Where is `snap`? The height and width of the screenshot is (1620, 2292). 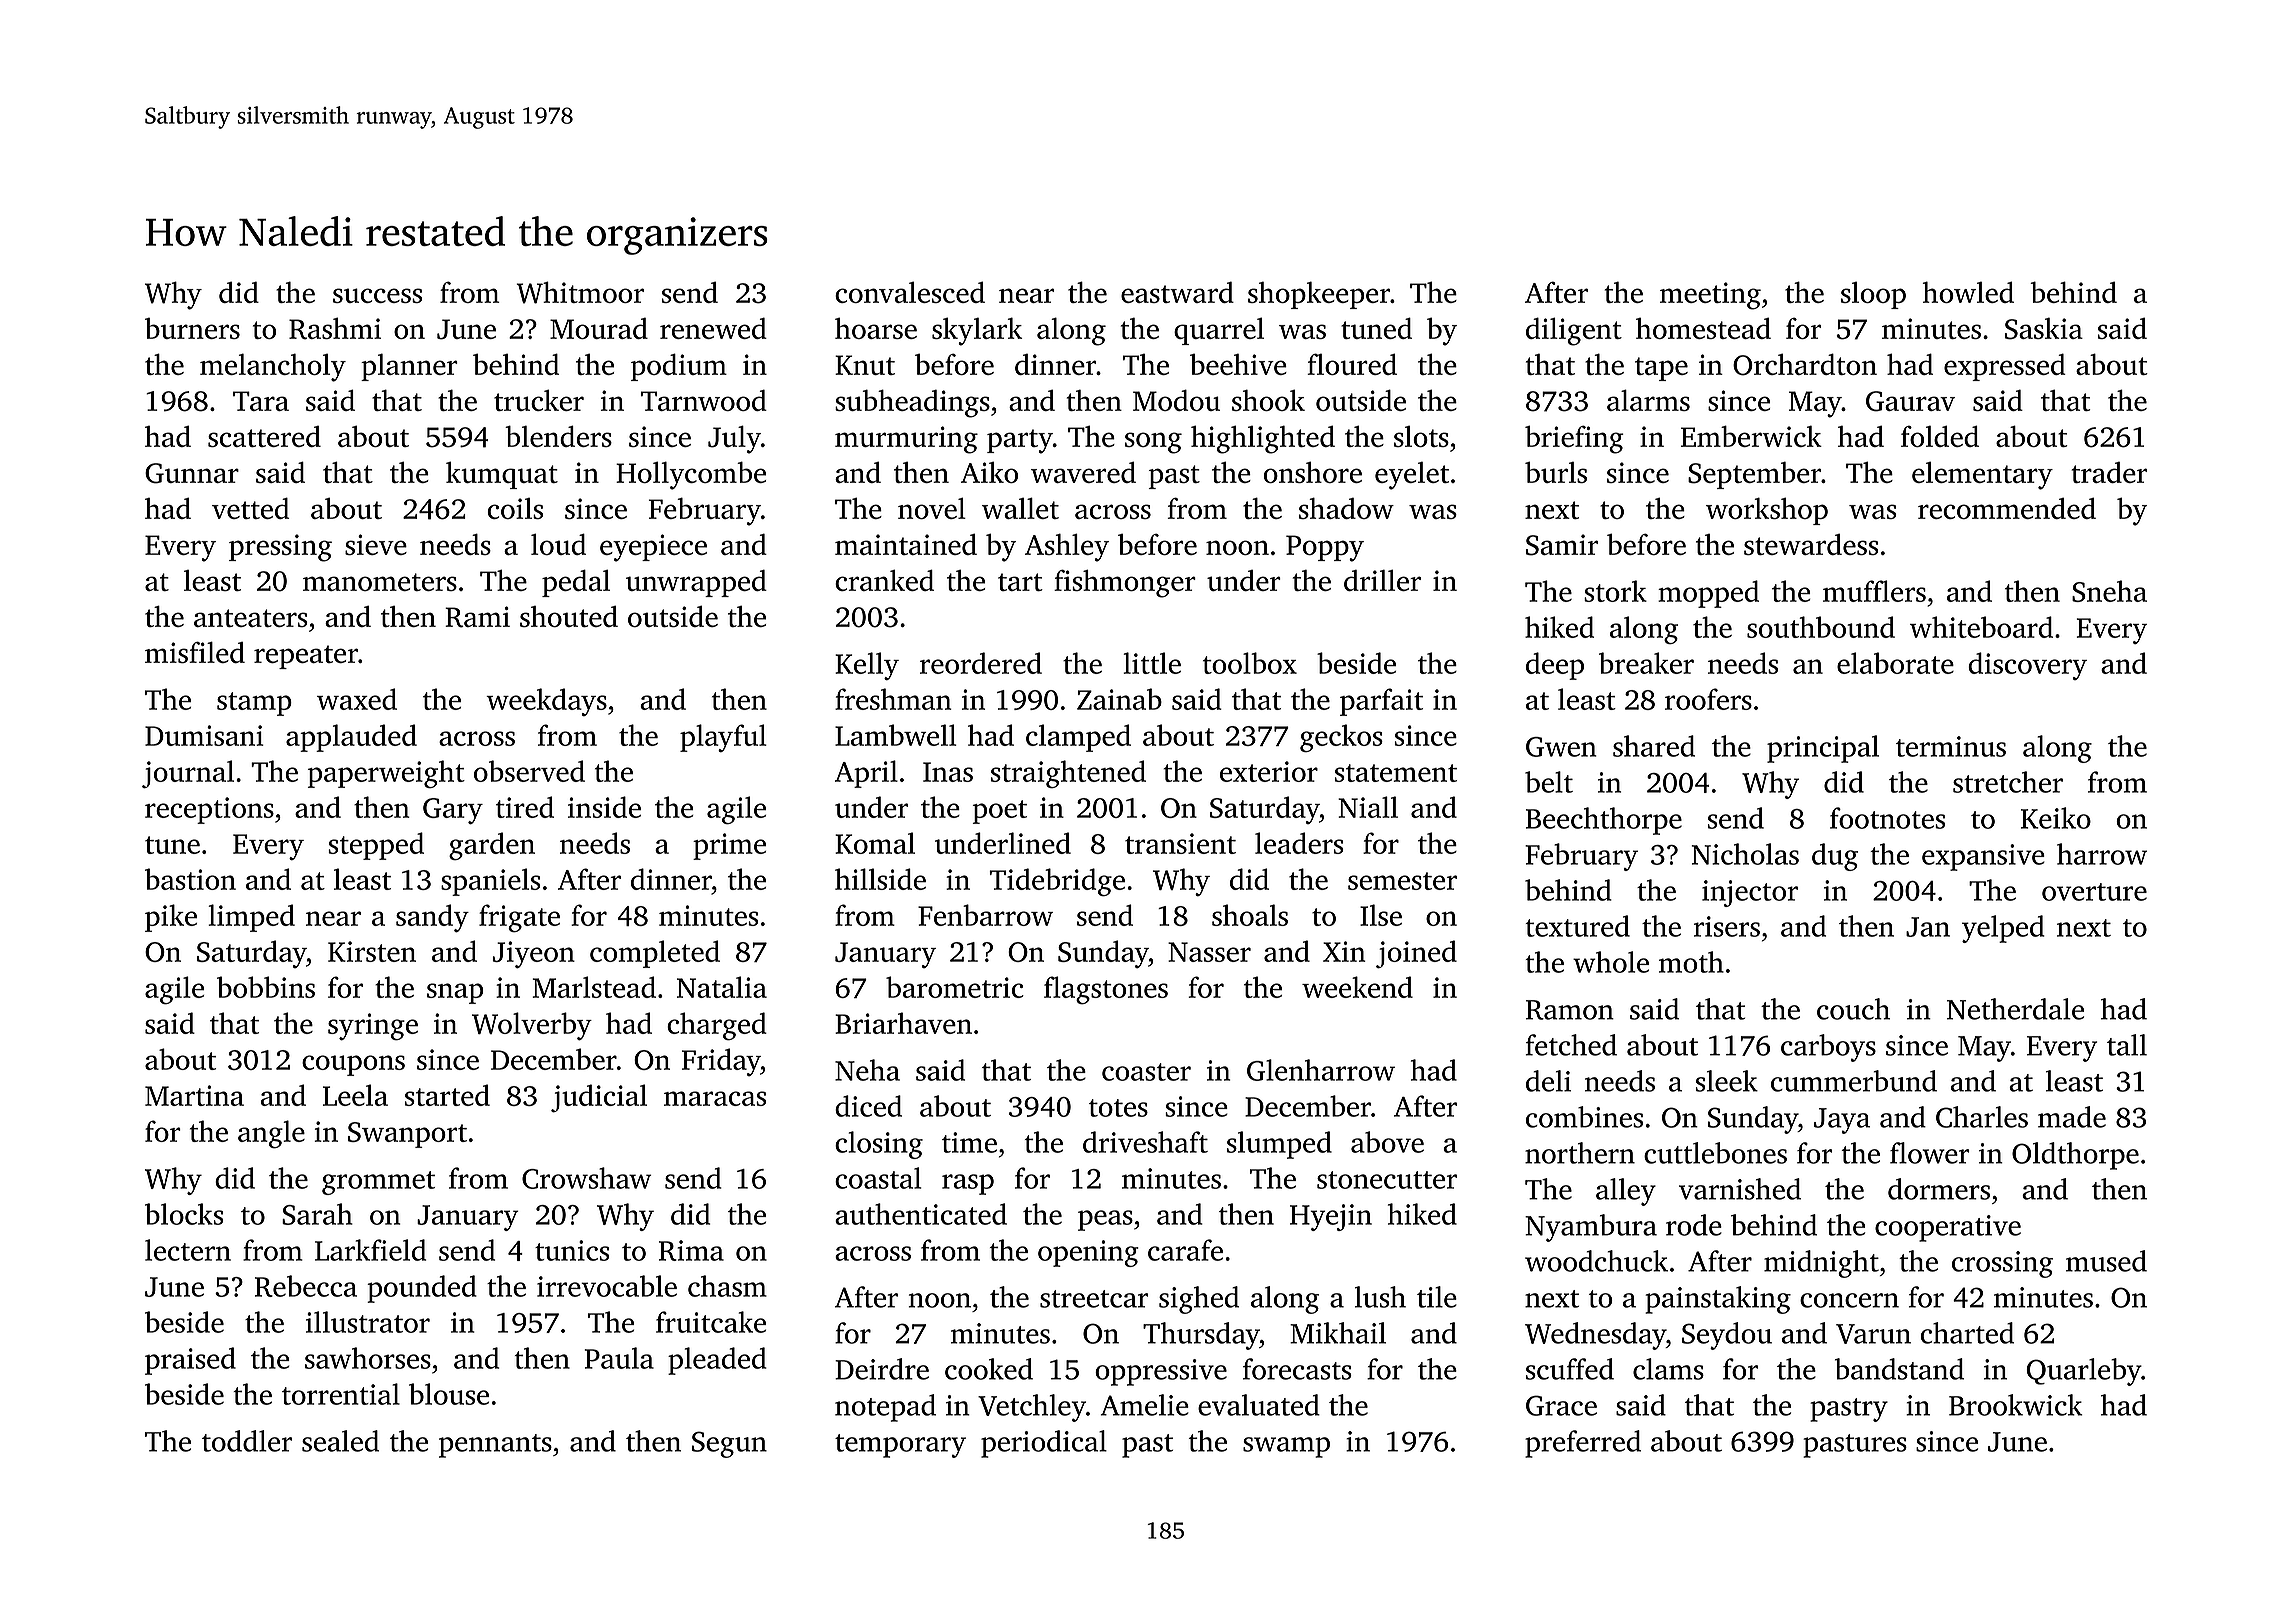
snap is located at coordinates (455, 993).
